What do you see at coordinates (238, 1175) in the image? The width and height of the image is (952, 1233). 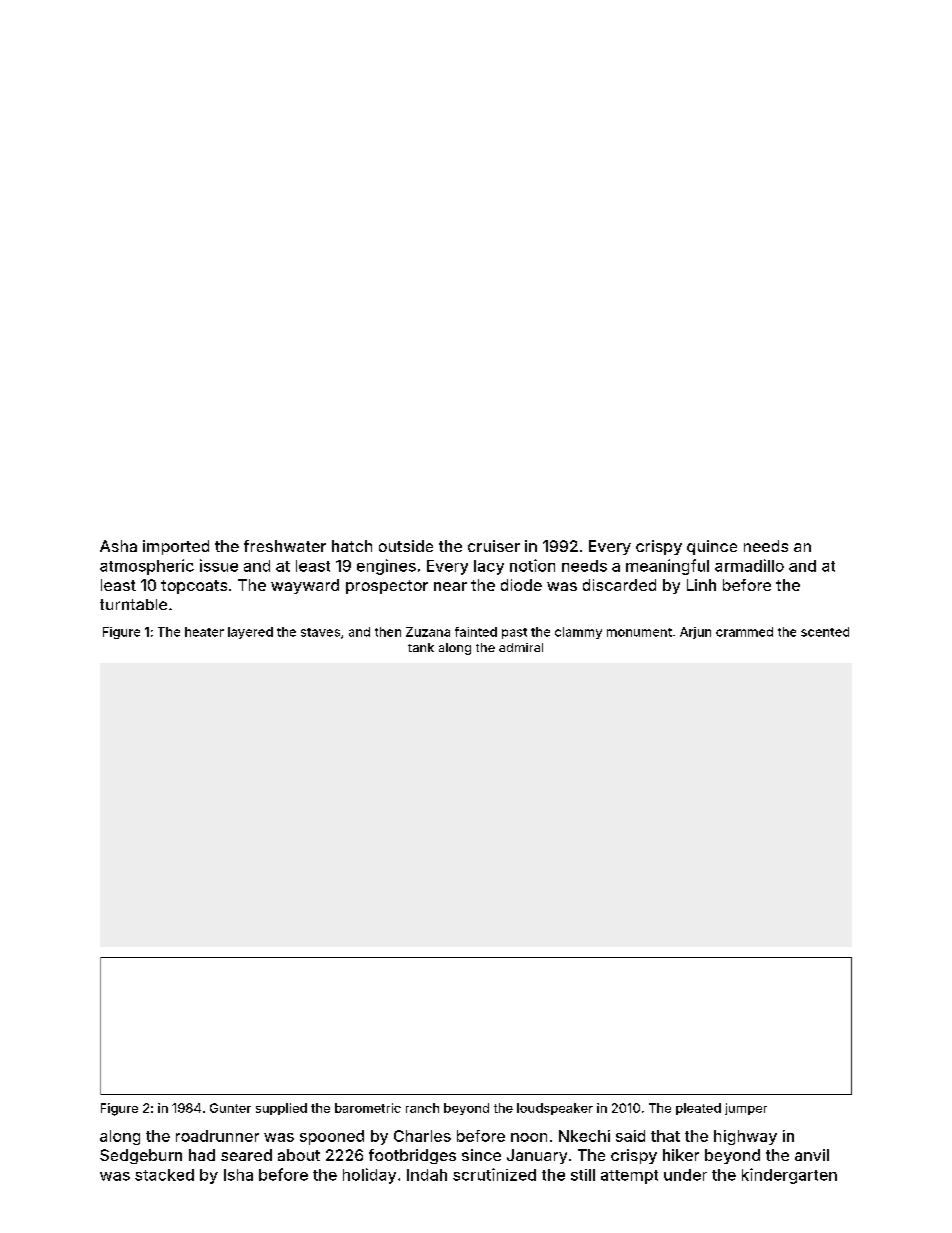 I see `Isha` at bounding box center [238, 1175].
